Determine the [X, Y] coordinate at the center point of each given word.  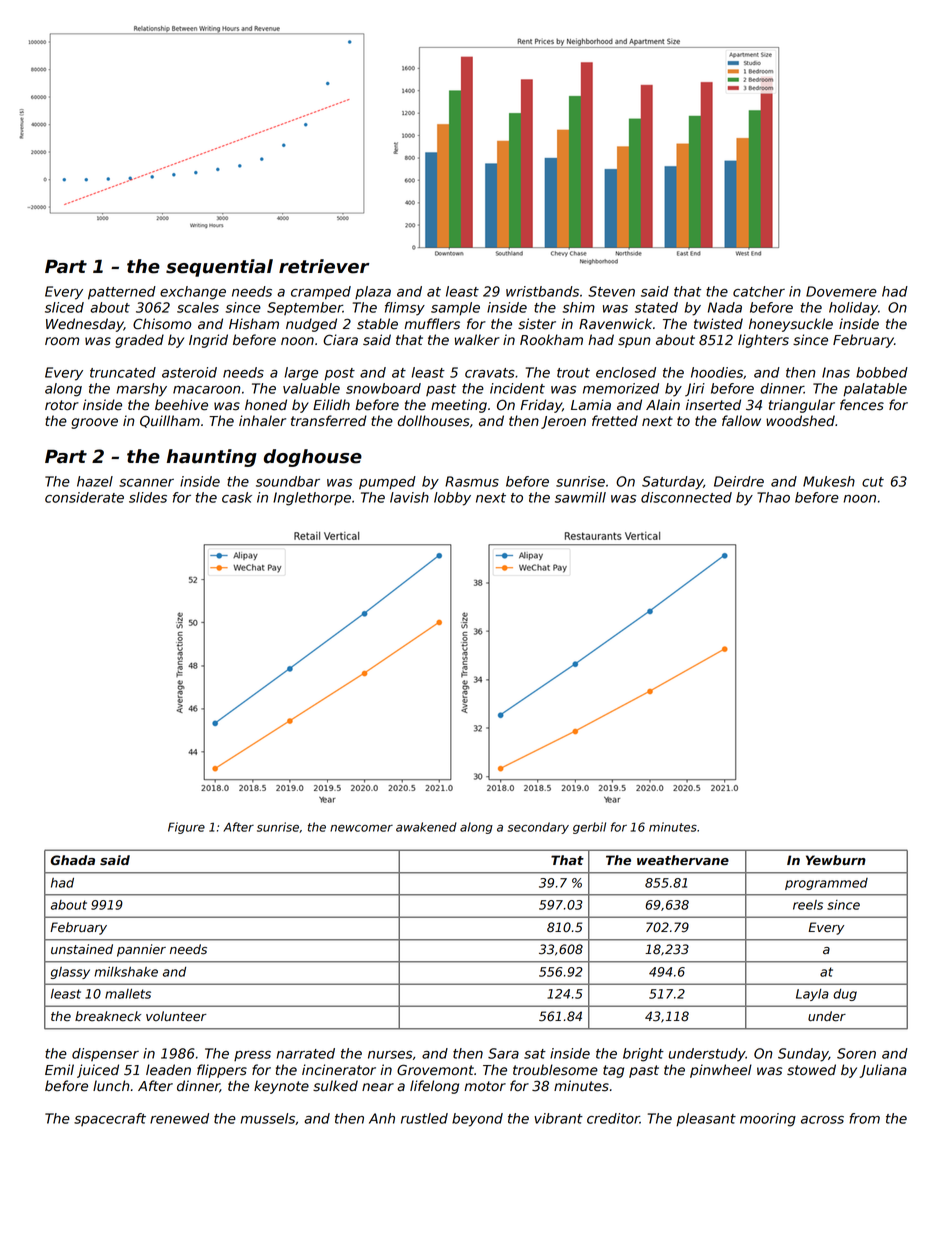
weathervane [683, 860]
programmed [826, 884]
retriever [324, 266]
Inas [836, 372]
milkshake [126, 972]
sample [455, 309]
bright [643, 1055]
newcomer [361, 828]
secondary [538, 828]
